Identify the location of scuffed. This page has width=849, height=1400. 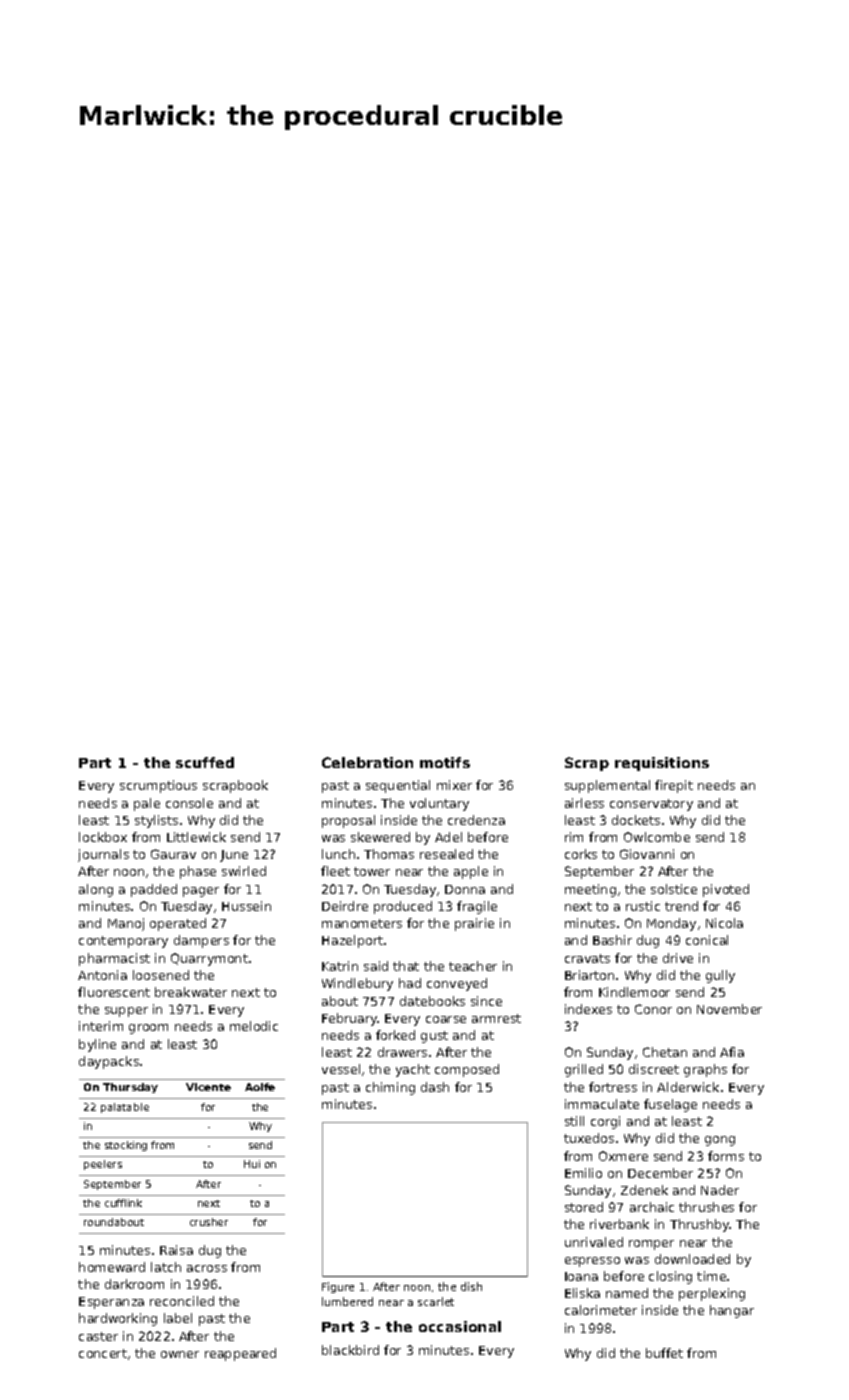
(205, 762).
